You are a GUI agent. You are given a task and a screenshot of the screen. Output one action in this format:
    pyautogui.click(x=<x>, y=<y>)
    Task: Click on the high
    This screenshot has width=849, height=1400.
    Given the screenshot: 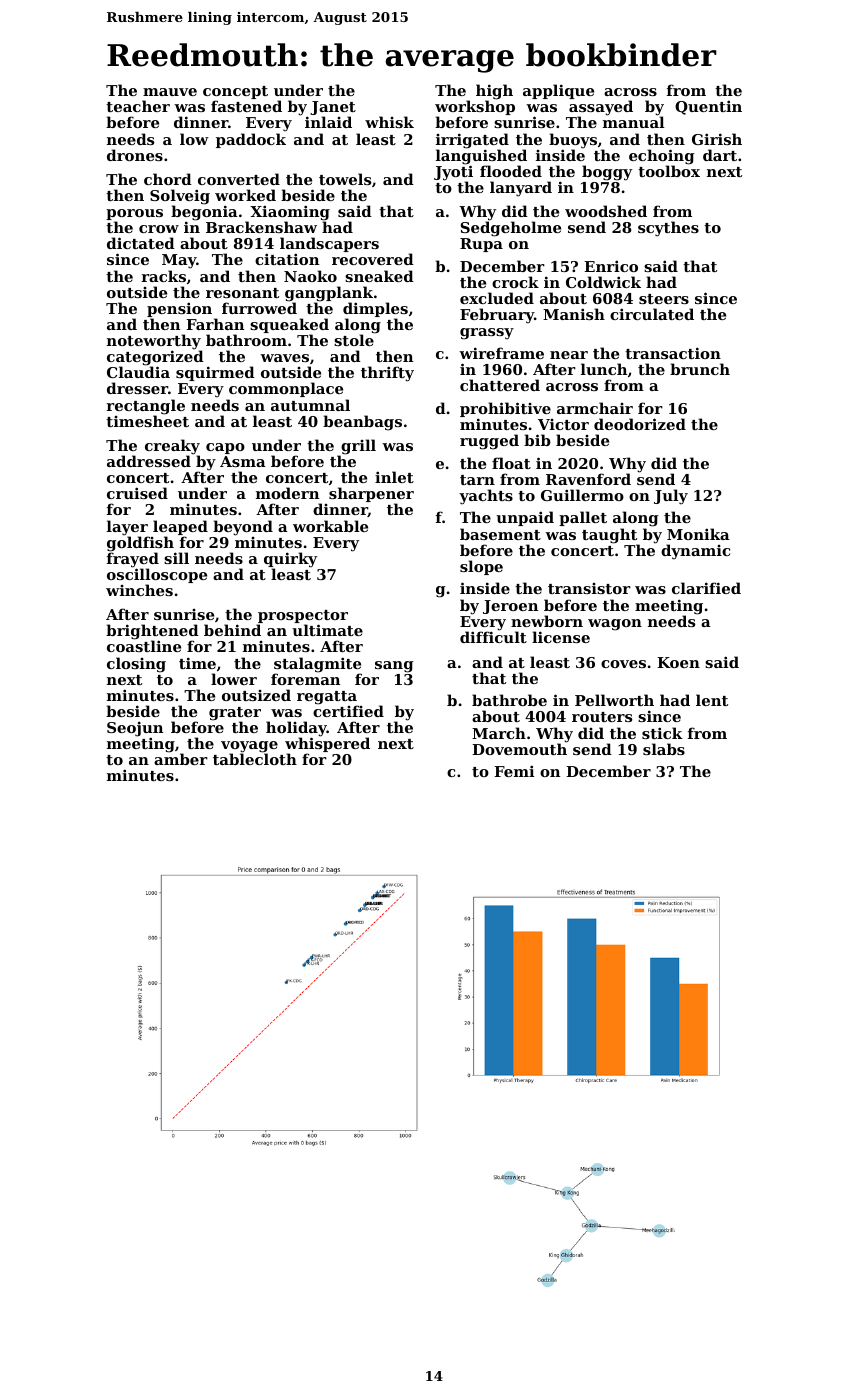 What is the action you would take?
    pyautogui.click(x=494, y=92)
